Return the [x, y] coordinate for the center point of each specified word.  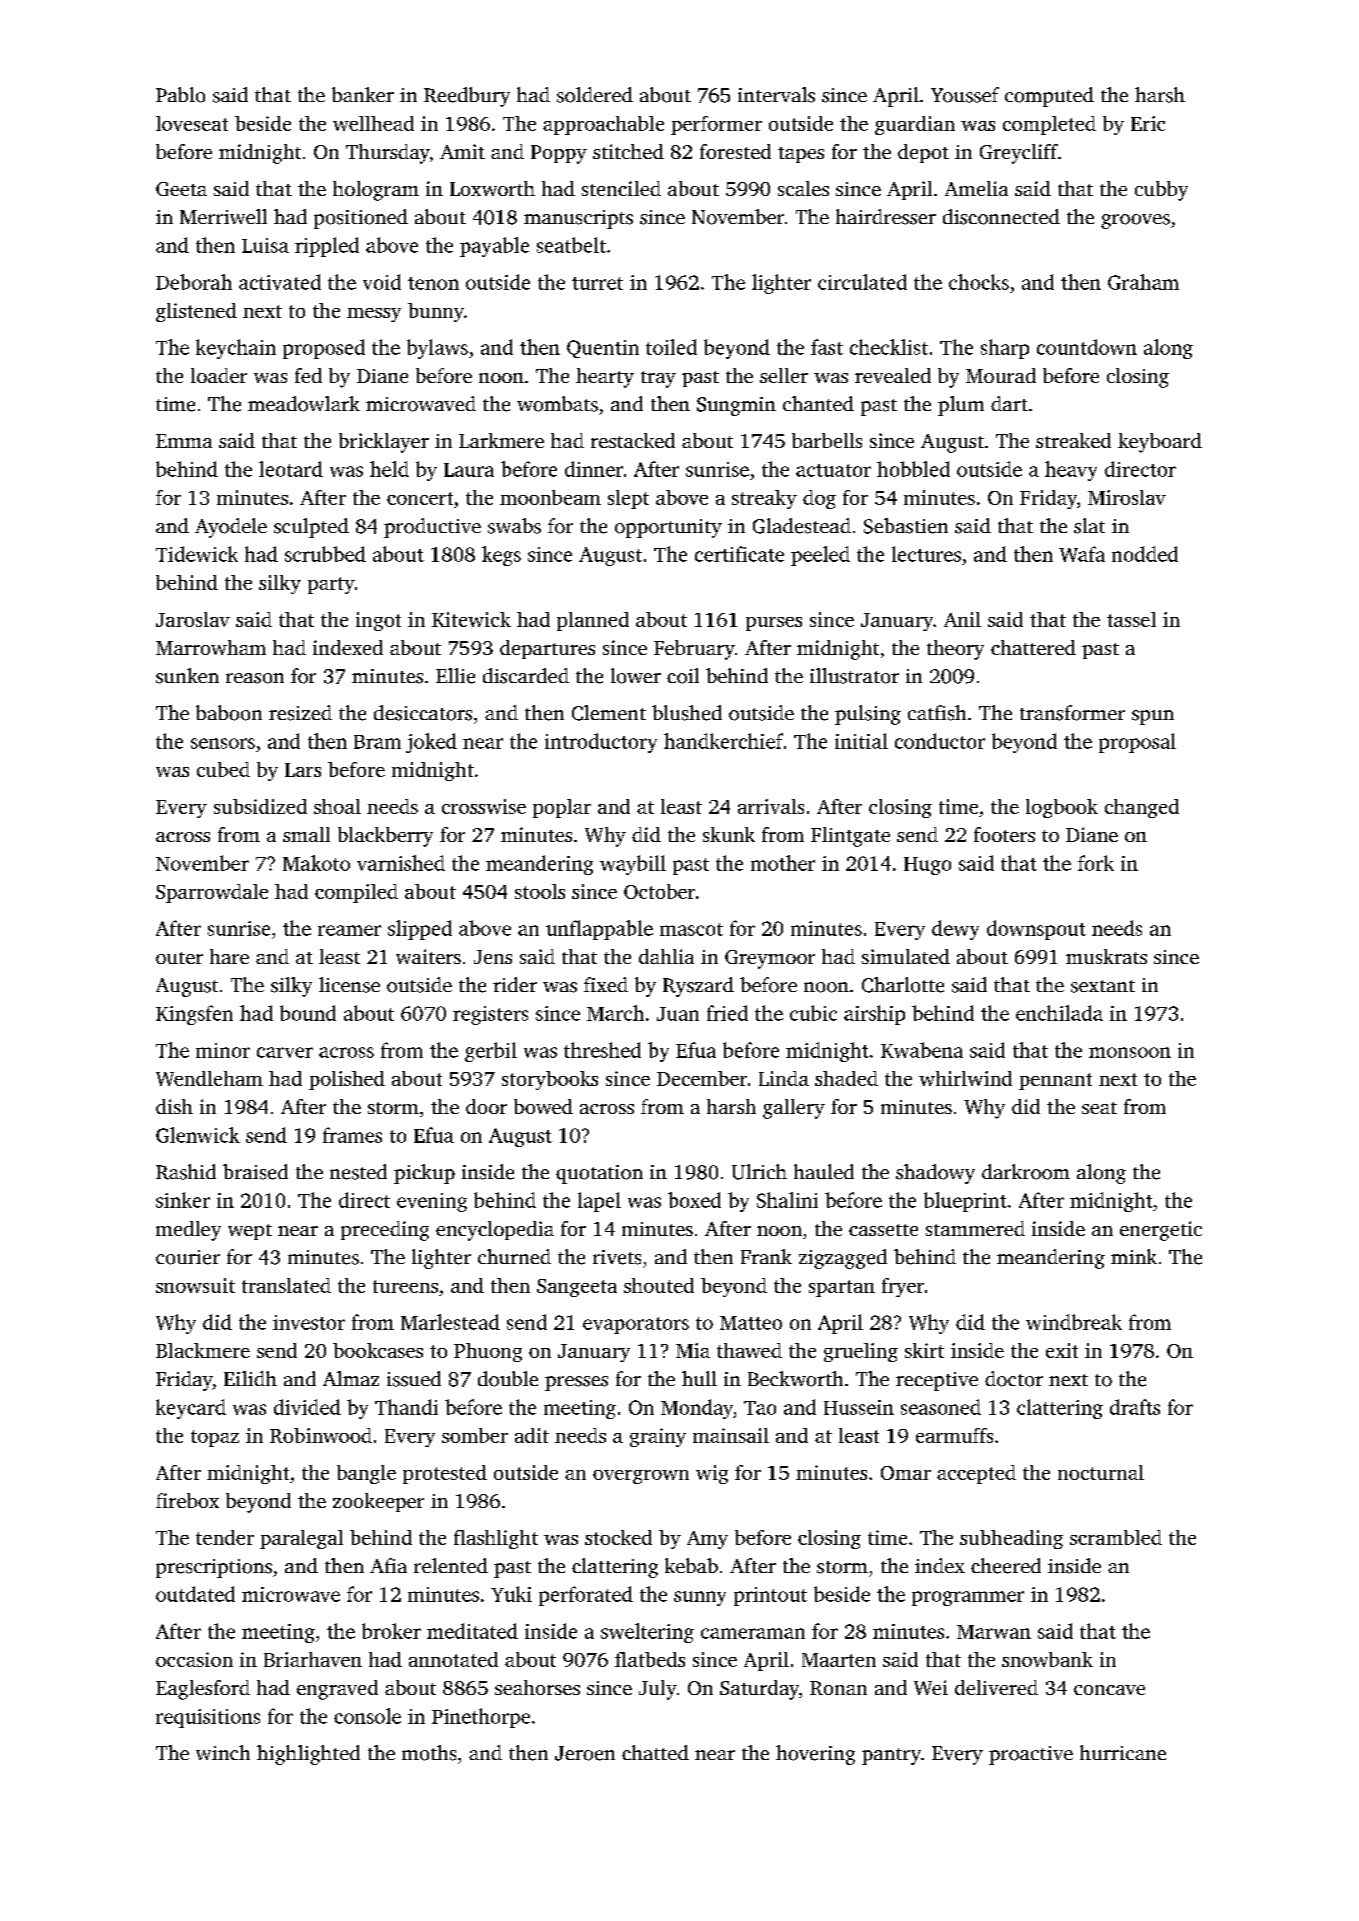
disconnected [1001, 217]
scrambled [1116, 1537]
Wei [931, 1687]
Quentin [603, 349]
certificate [739, 554]
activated [280, 282]
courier [188, 1257]
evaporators [636, 1325]
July [657, 1690]
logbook [1062, 808]
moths [429, 1753]
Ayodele [231, 528]
